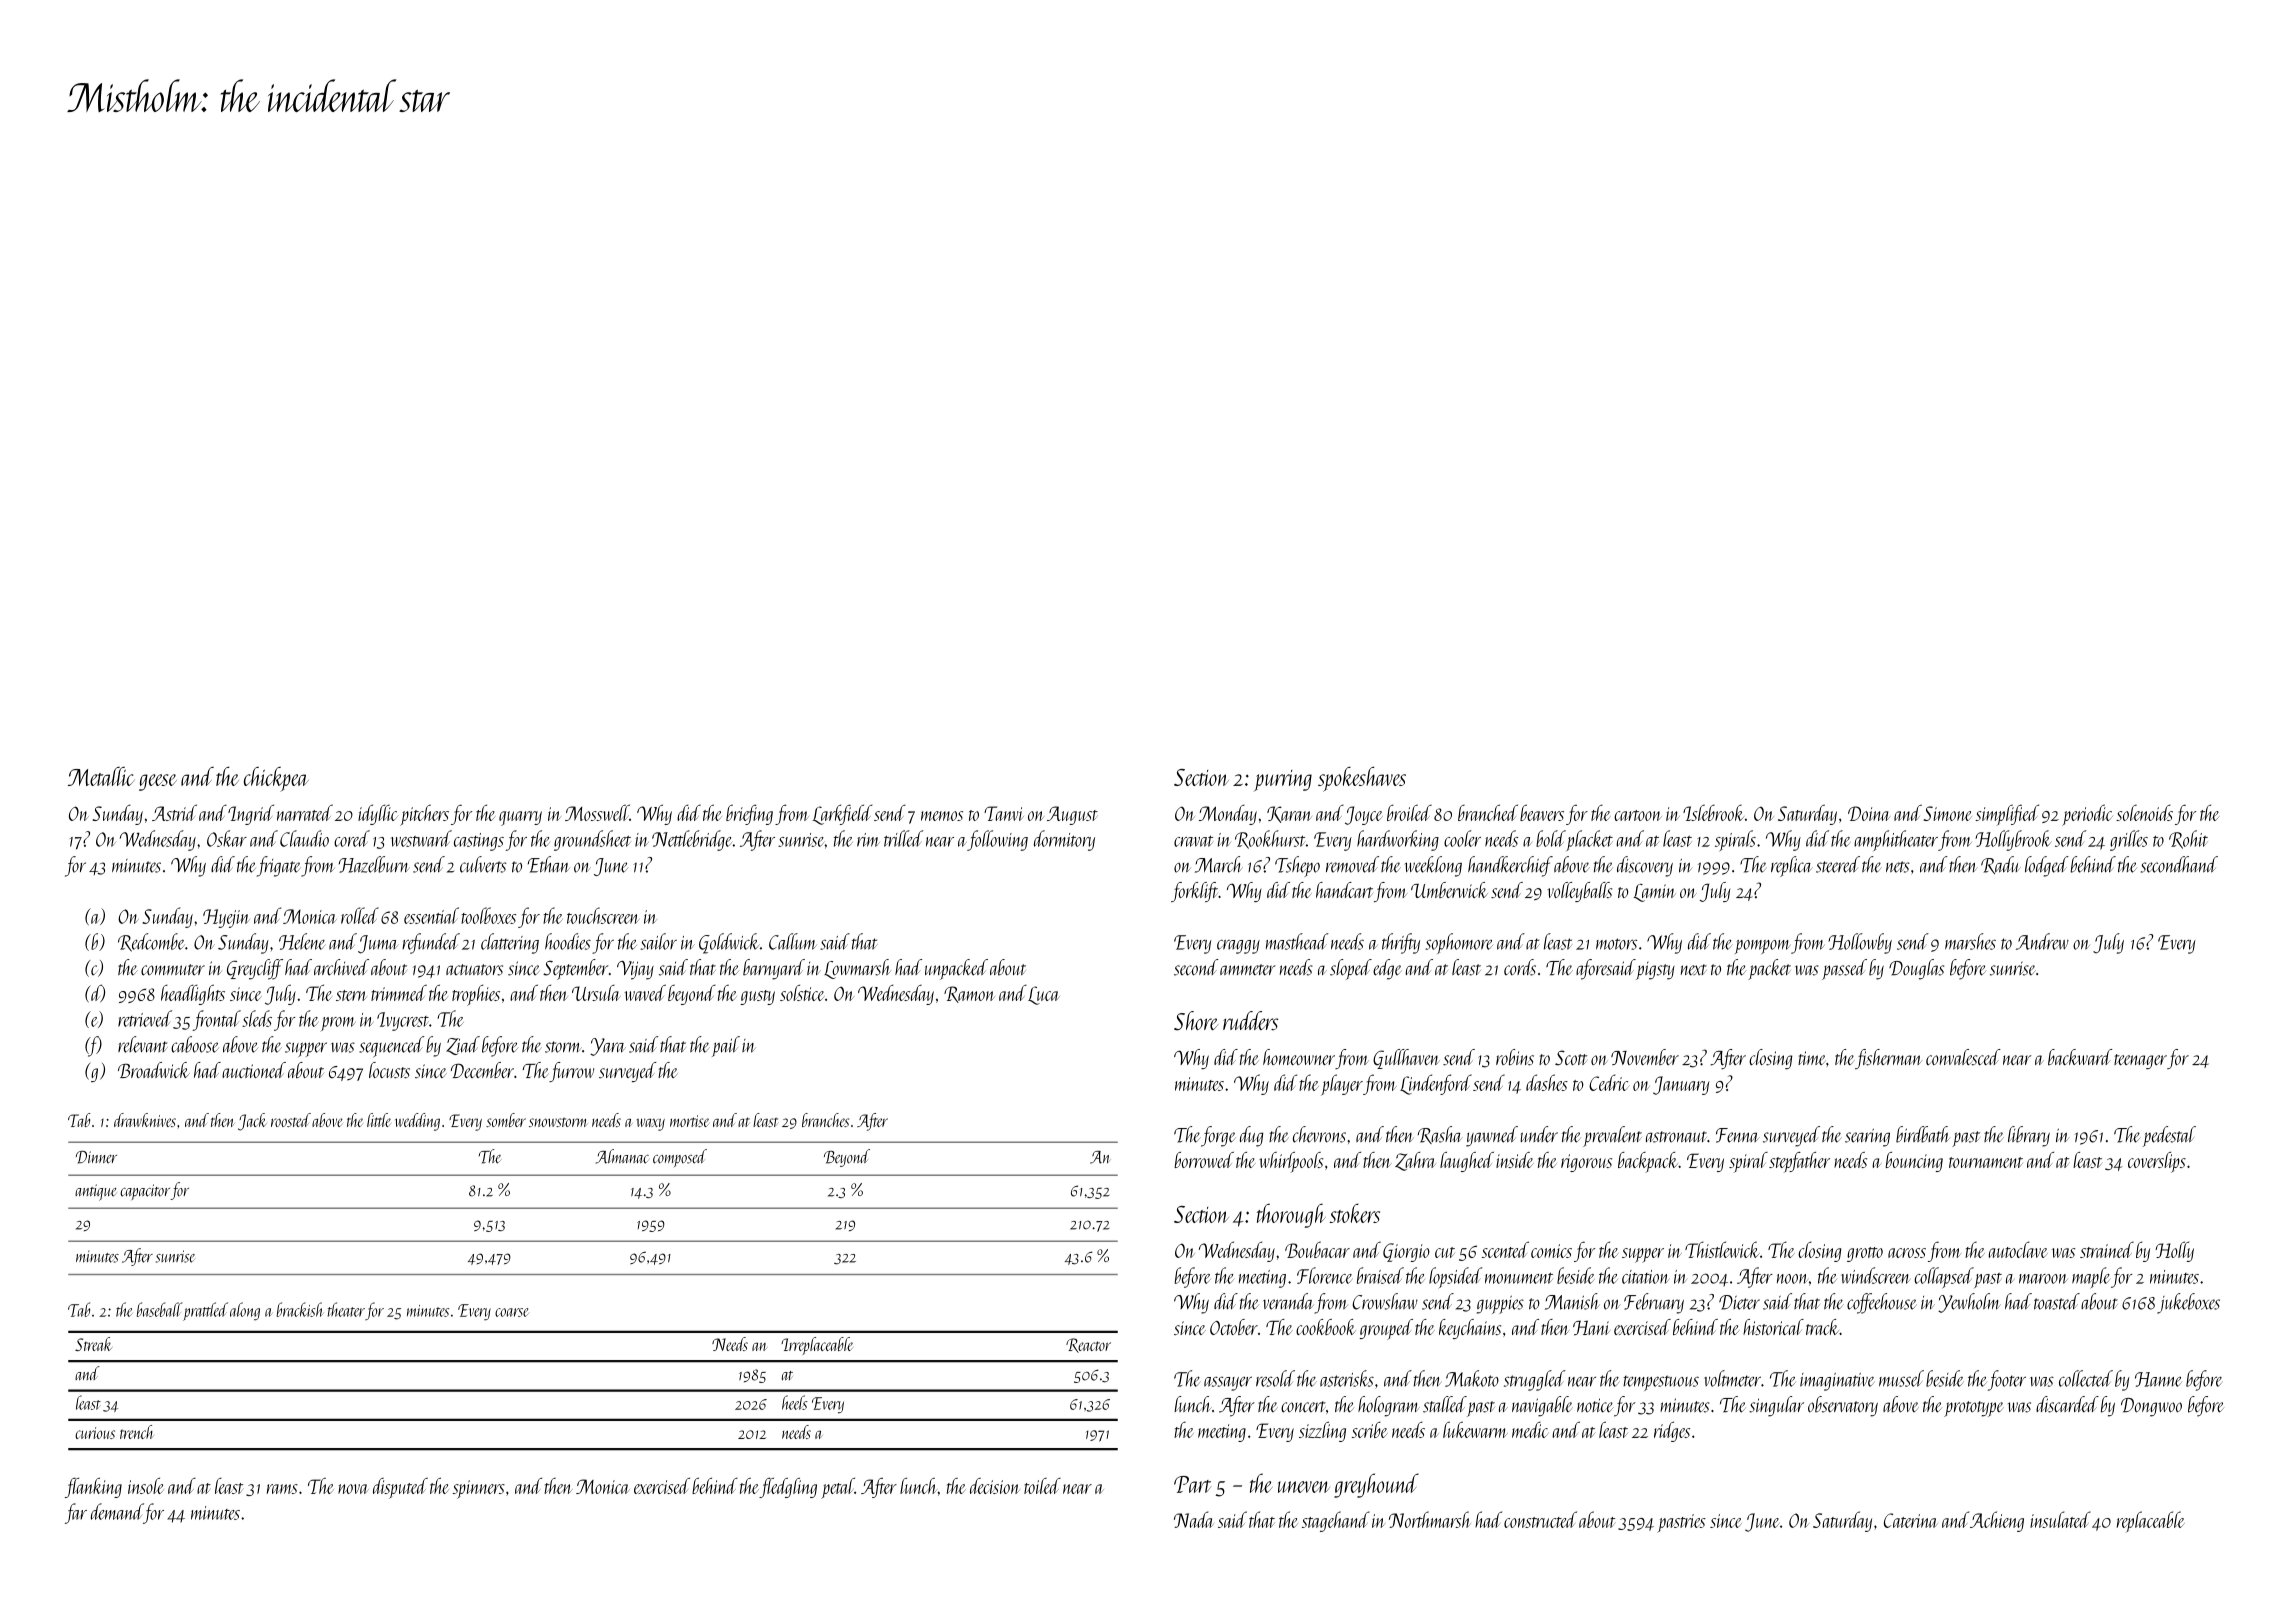 This screenshot has height=1620, width=2292. I want to click on passed, so click(1844, 969).
